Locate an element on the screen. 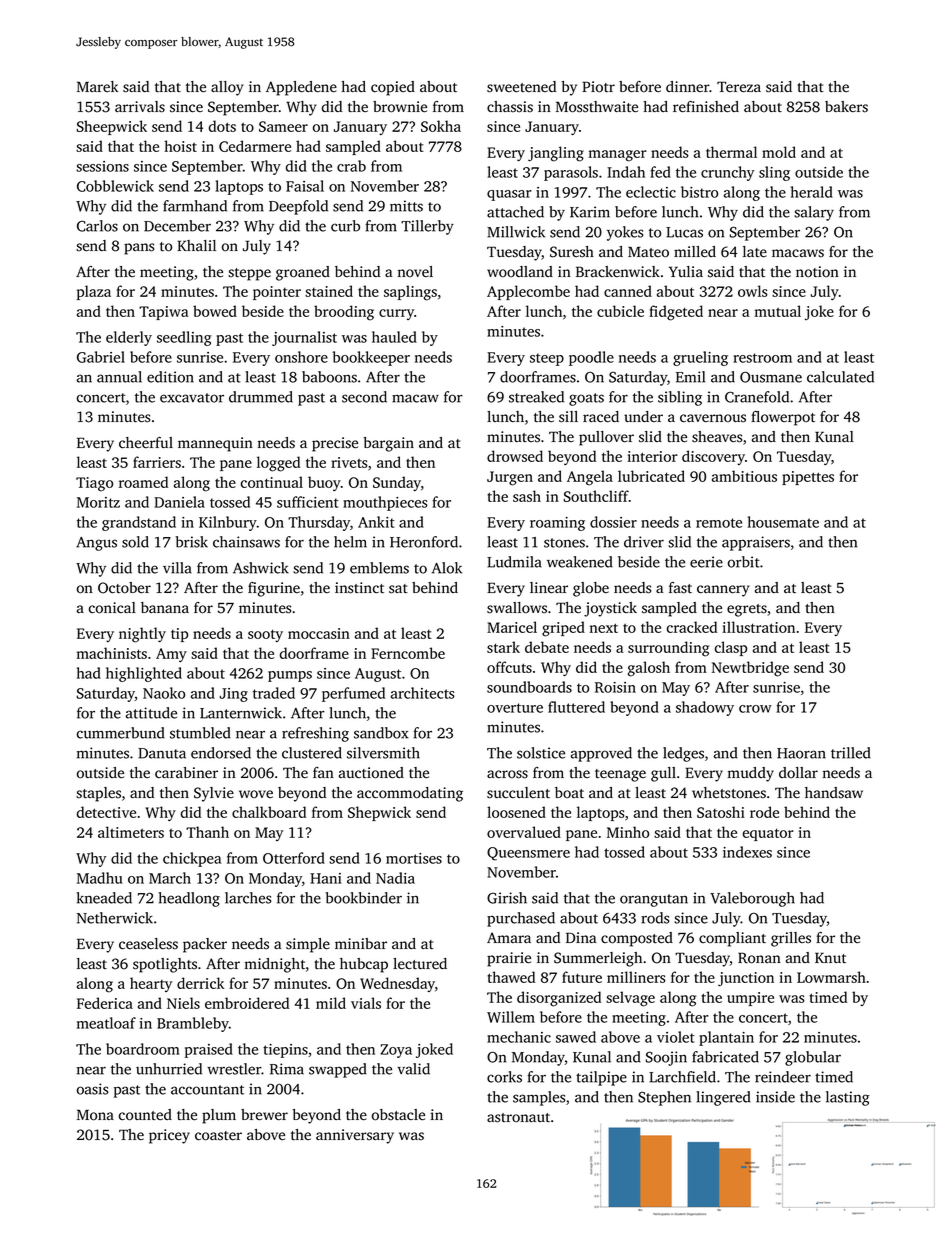 The width and height of the screenshot is (952, 1233). Appledene is located at coordinates (301, 88).
